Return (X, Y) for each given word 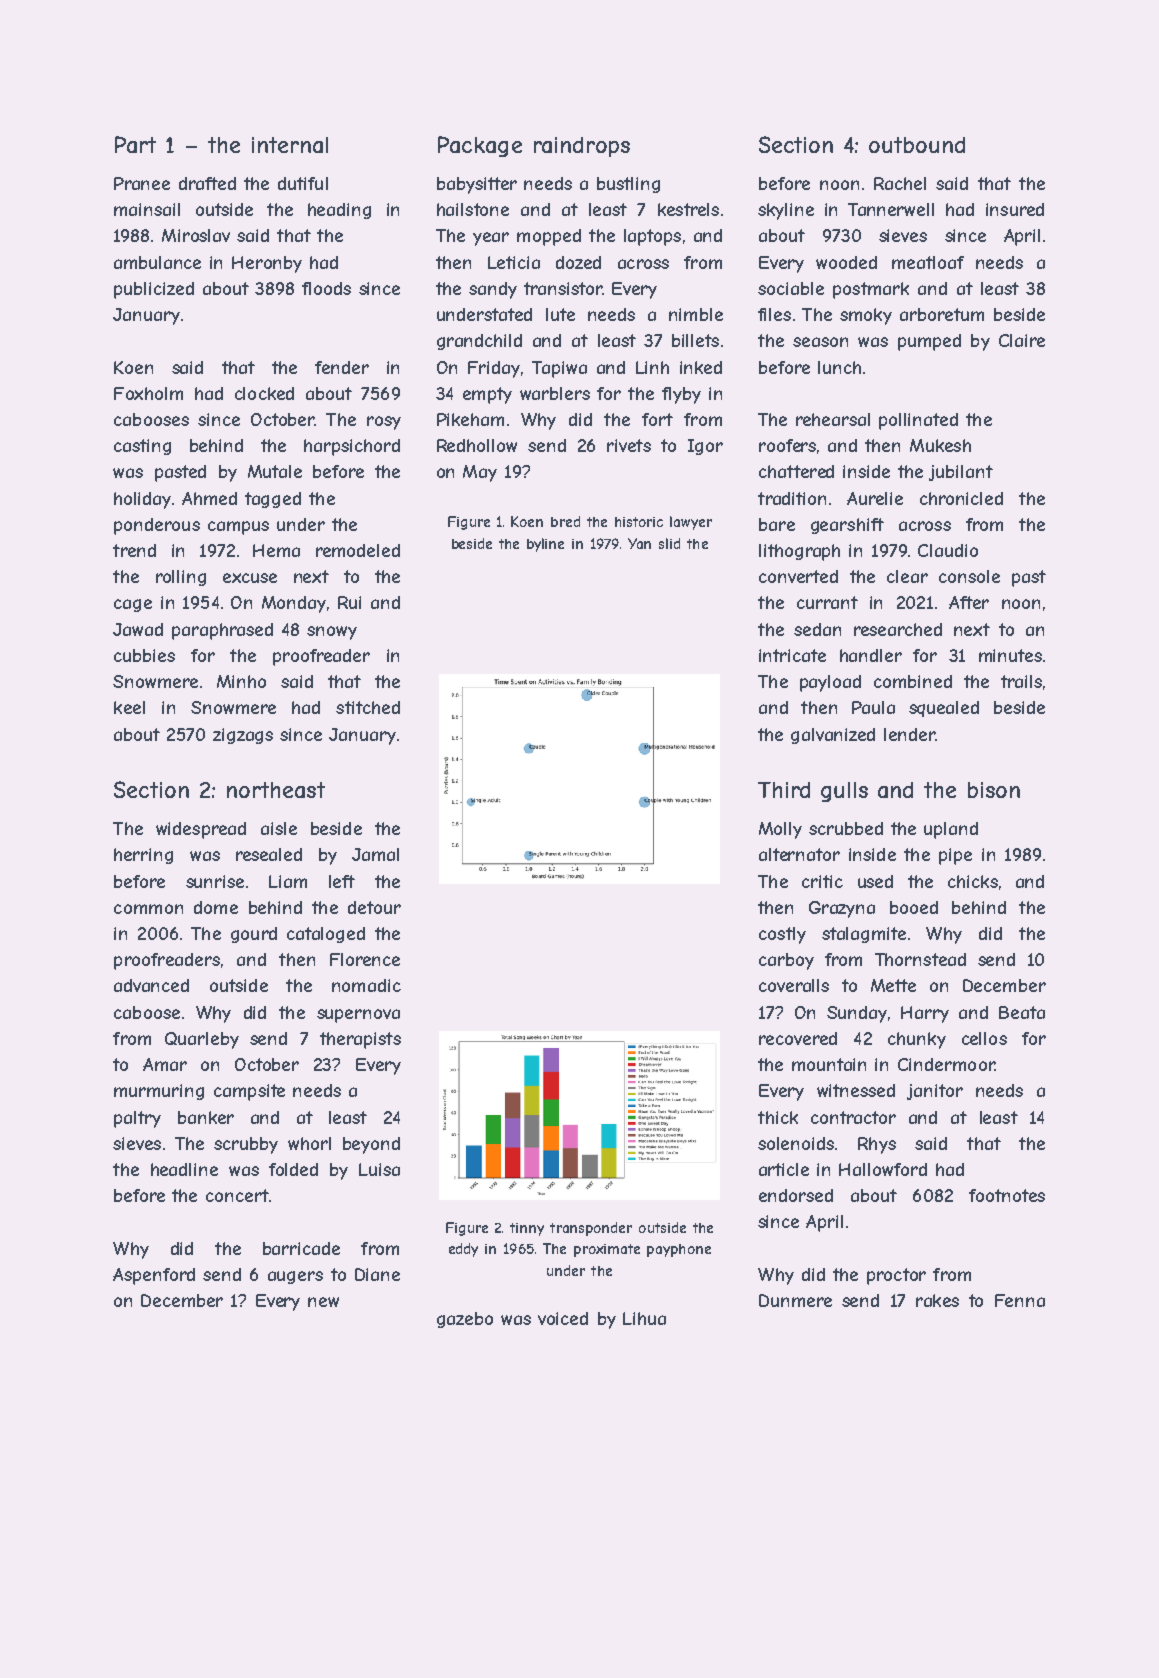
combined (913, 681)
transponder (591, 1229)
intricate (792, 655)
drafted (207, 183)
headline (184, 1169)
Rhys (877, 1145)
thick (778, 1117)
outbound (917, 145)
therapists (360, 1040)
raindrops (582, 147)
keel (129, 707)
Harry (925, 1014)
